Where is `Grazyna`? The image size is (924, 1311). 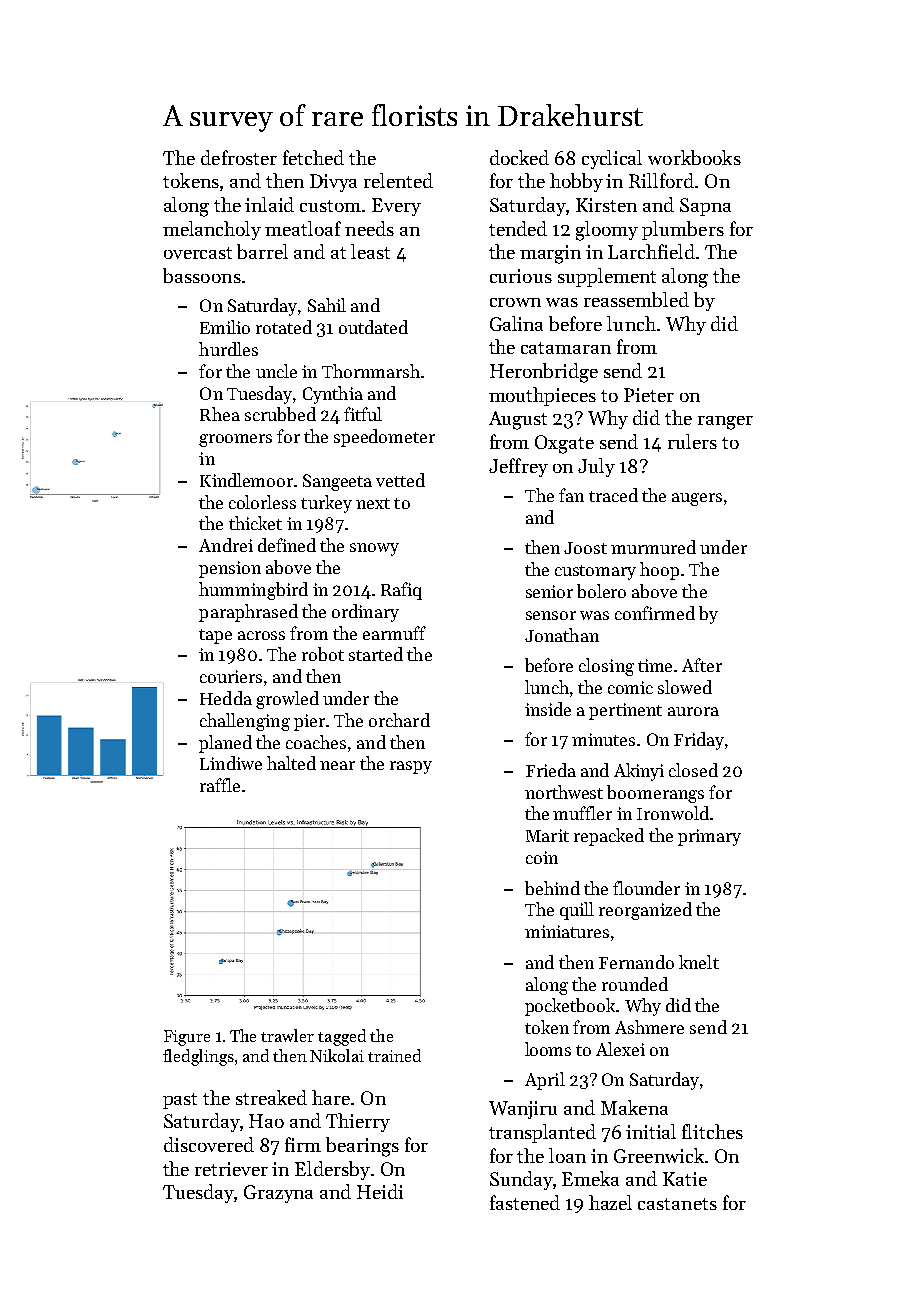
Grazyna is located at coordinates (278, 1194).
